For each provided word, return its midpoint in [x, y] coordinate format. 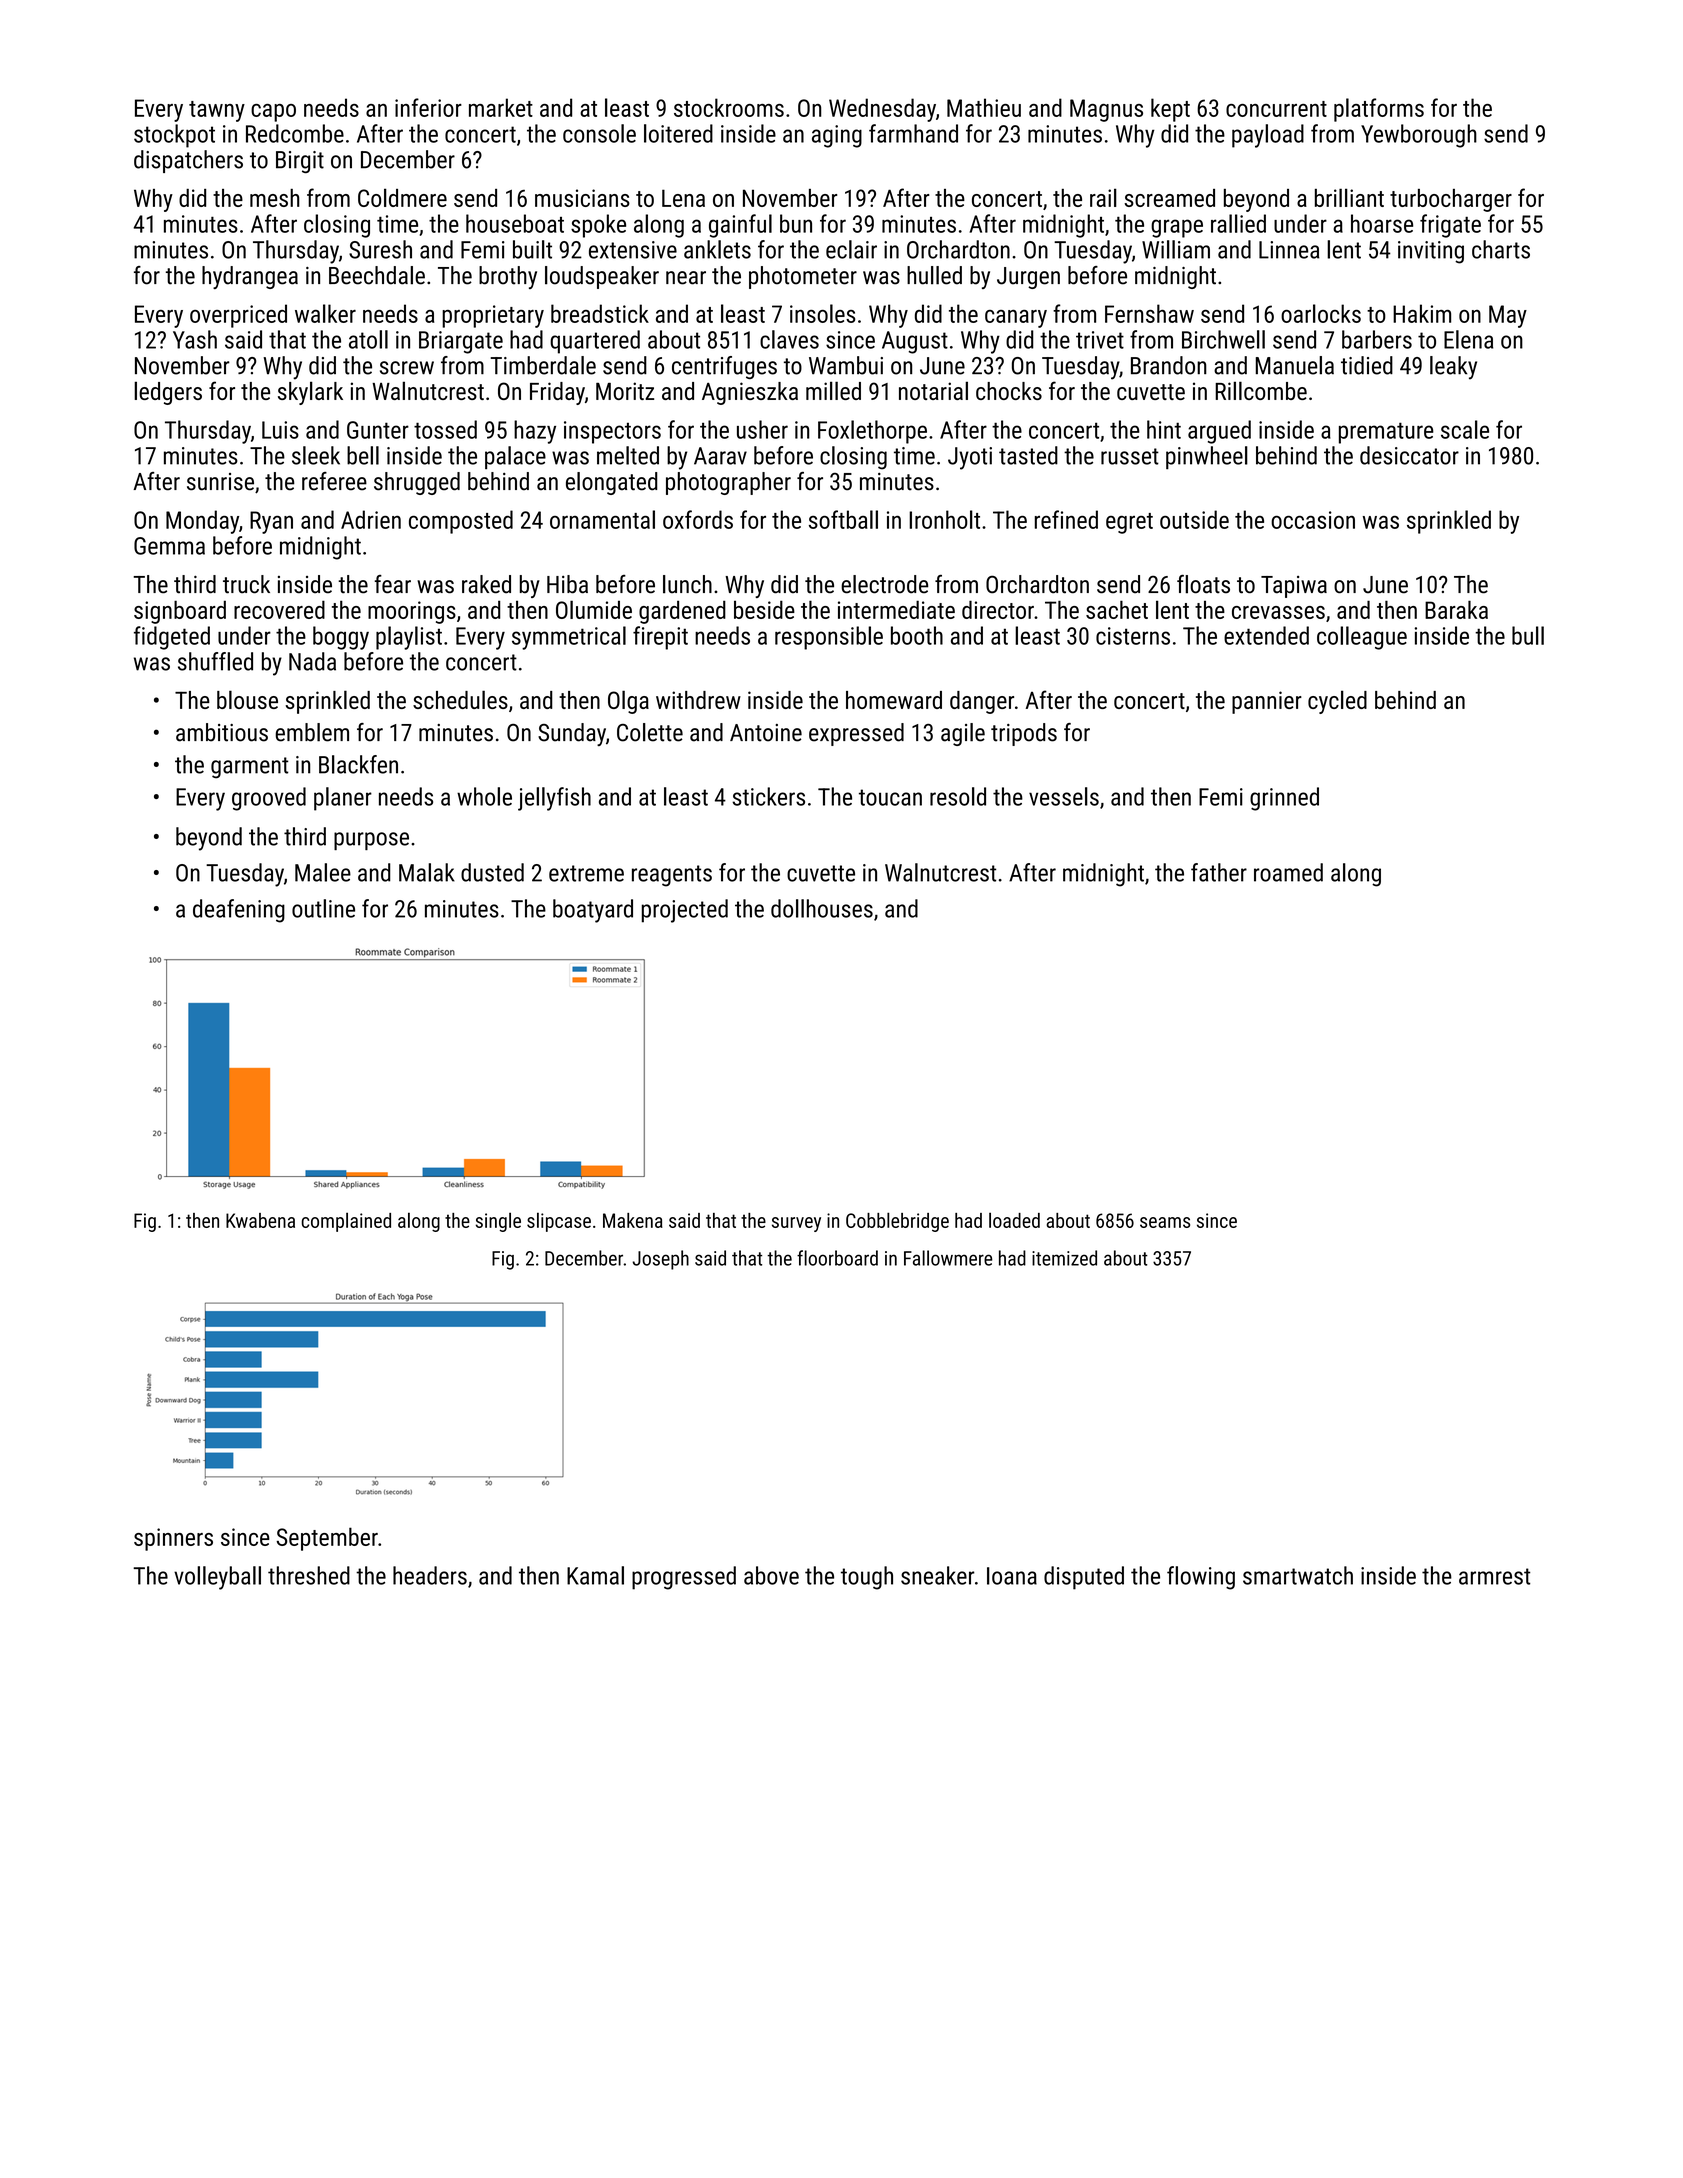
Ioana [1012, 1576]
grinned [1284, 799]
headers [430, 1575]
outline [323, 908]
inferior [428, 107]
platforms [1379, 110]
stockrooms [729, 107]
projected [685, 911]
